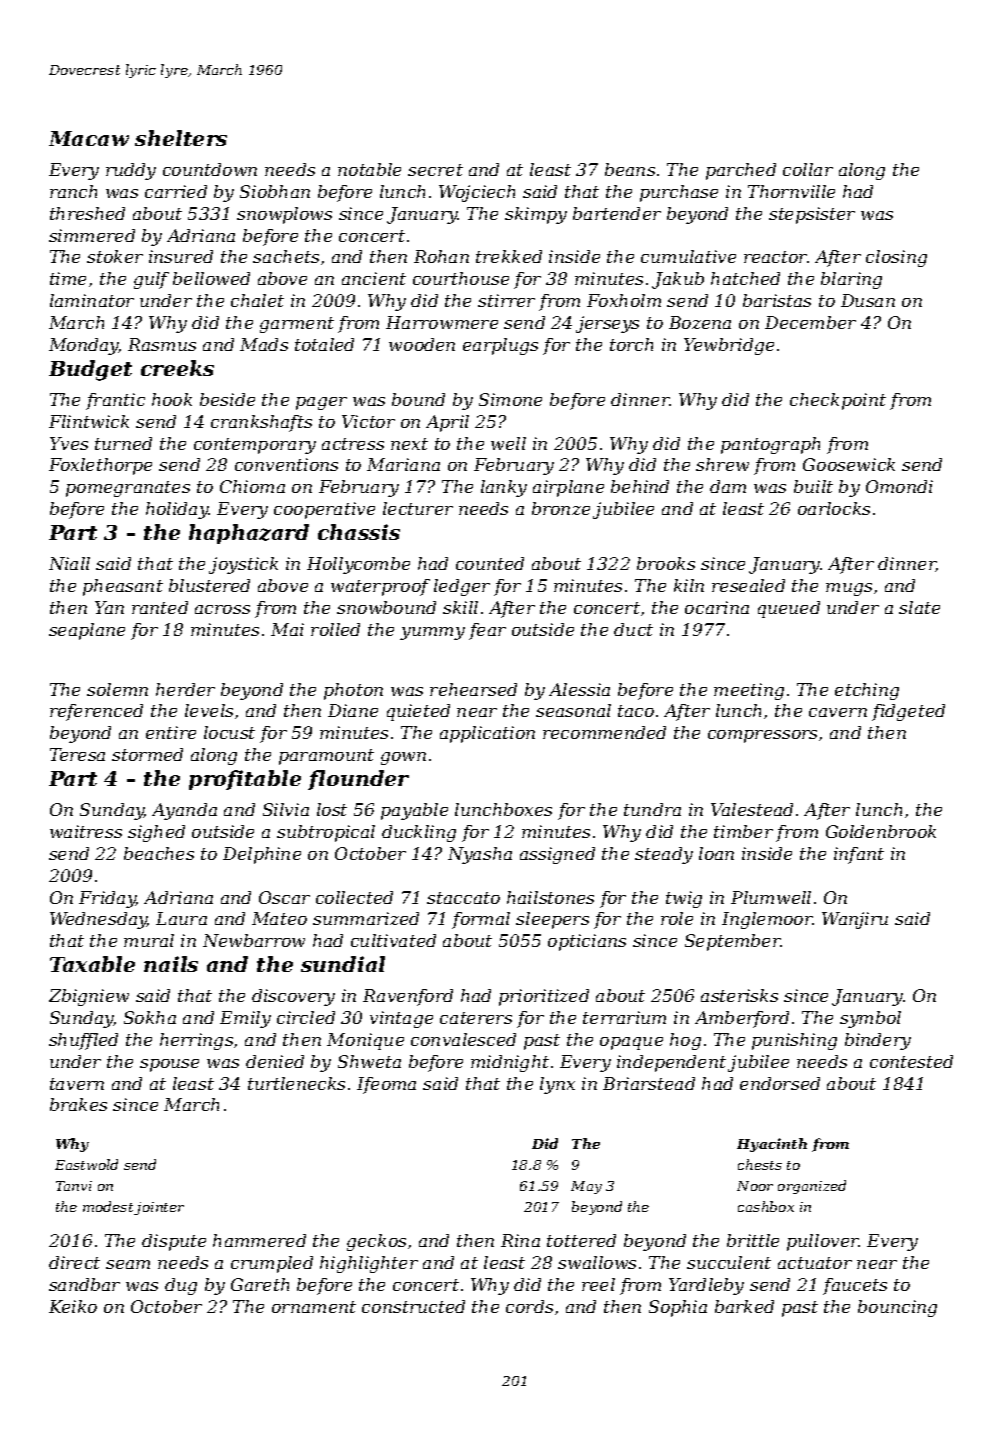  What do you see at coordinates (409, 444) in the screenshot?
I see `next` at bounding box center [409, 444].
